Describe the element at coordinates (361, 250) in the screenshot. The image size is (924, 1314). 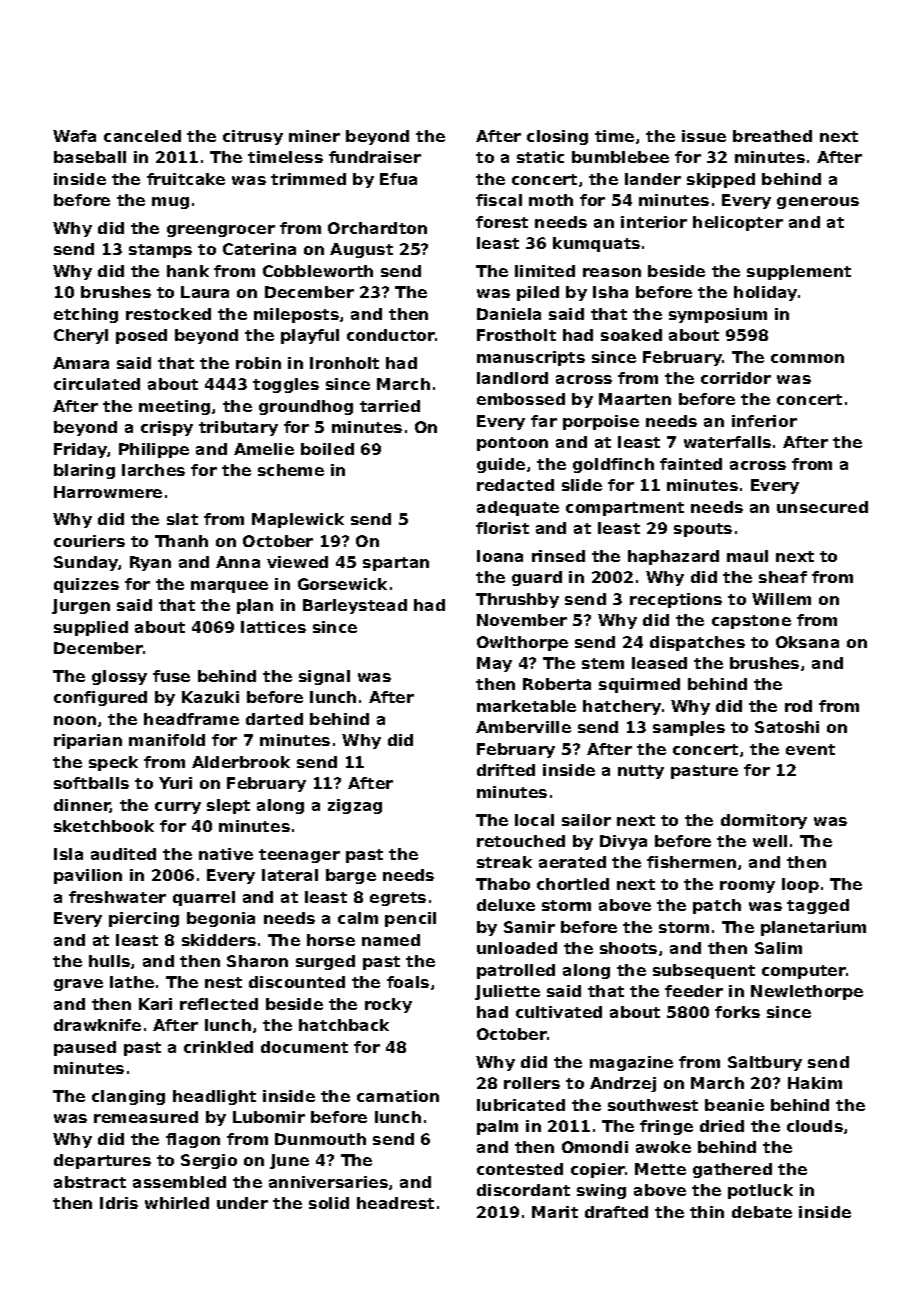
I see `August` at that location.
